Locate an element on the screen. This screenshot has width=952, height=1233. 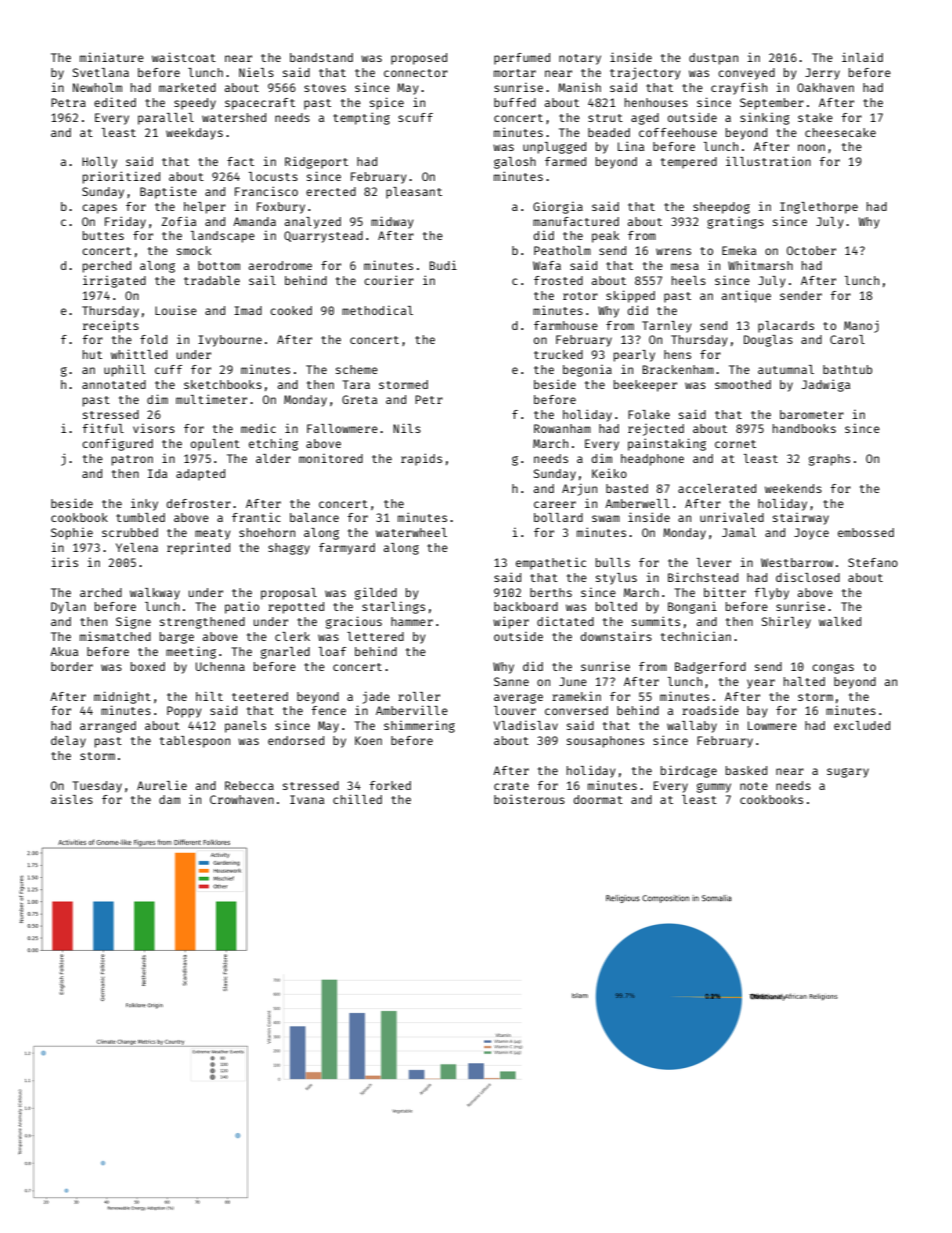
perfumed is located at coordinates (522, 59).
